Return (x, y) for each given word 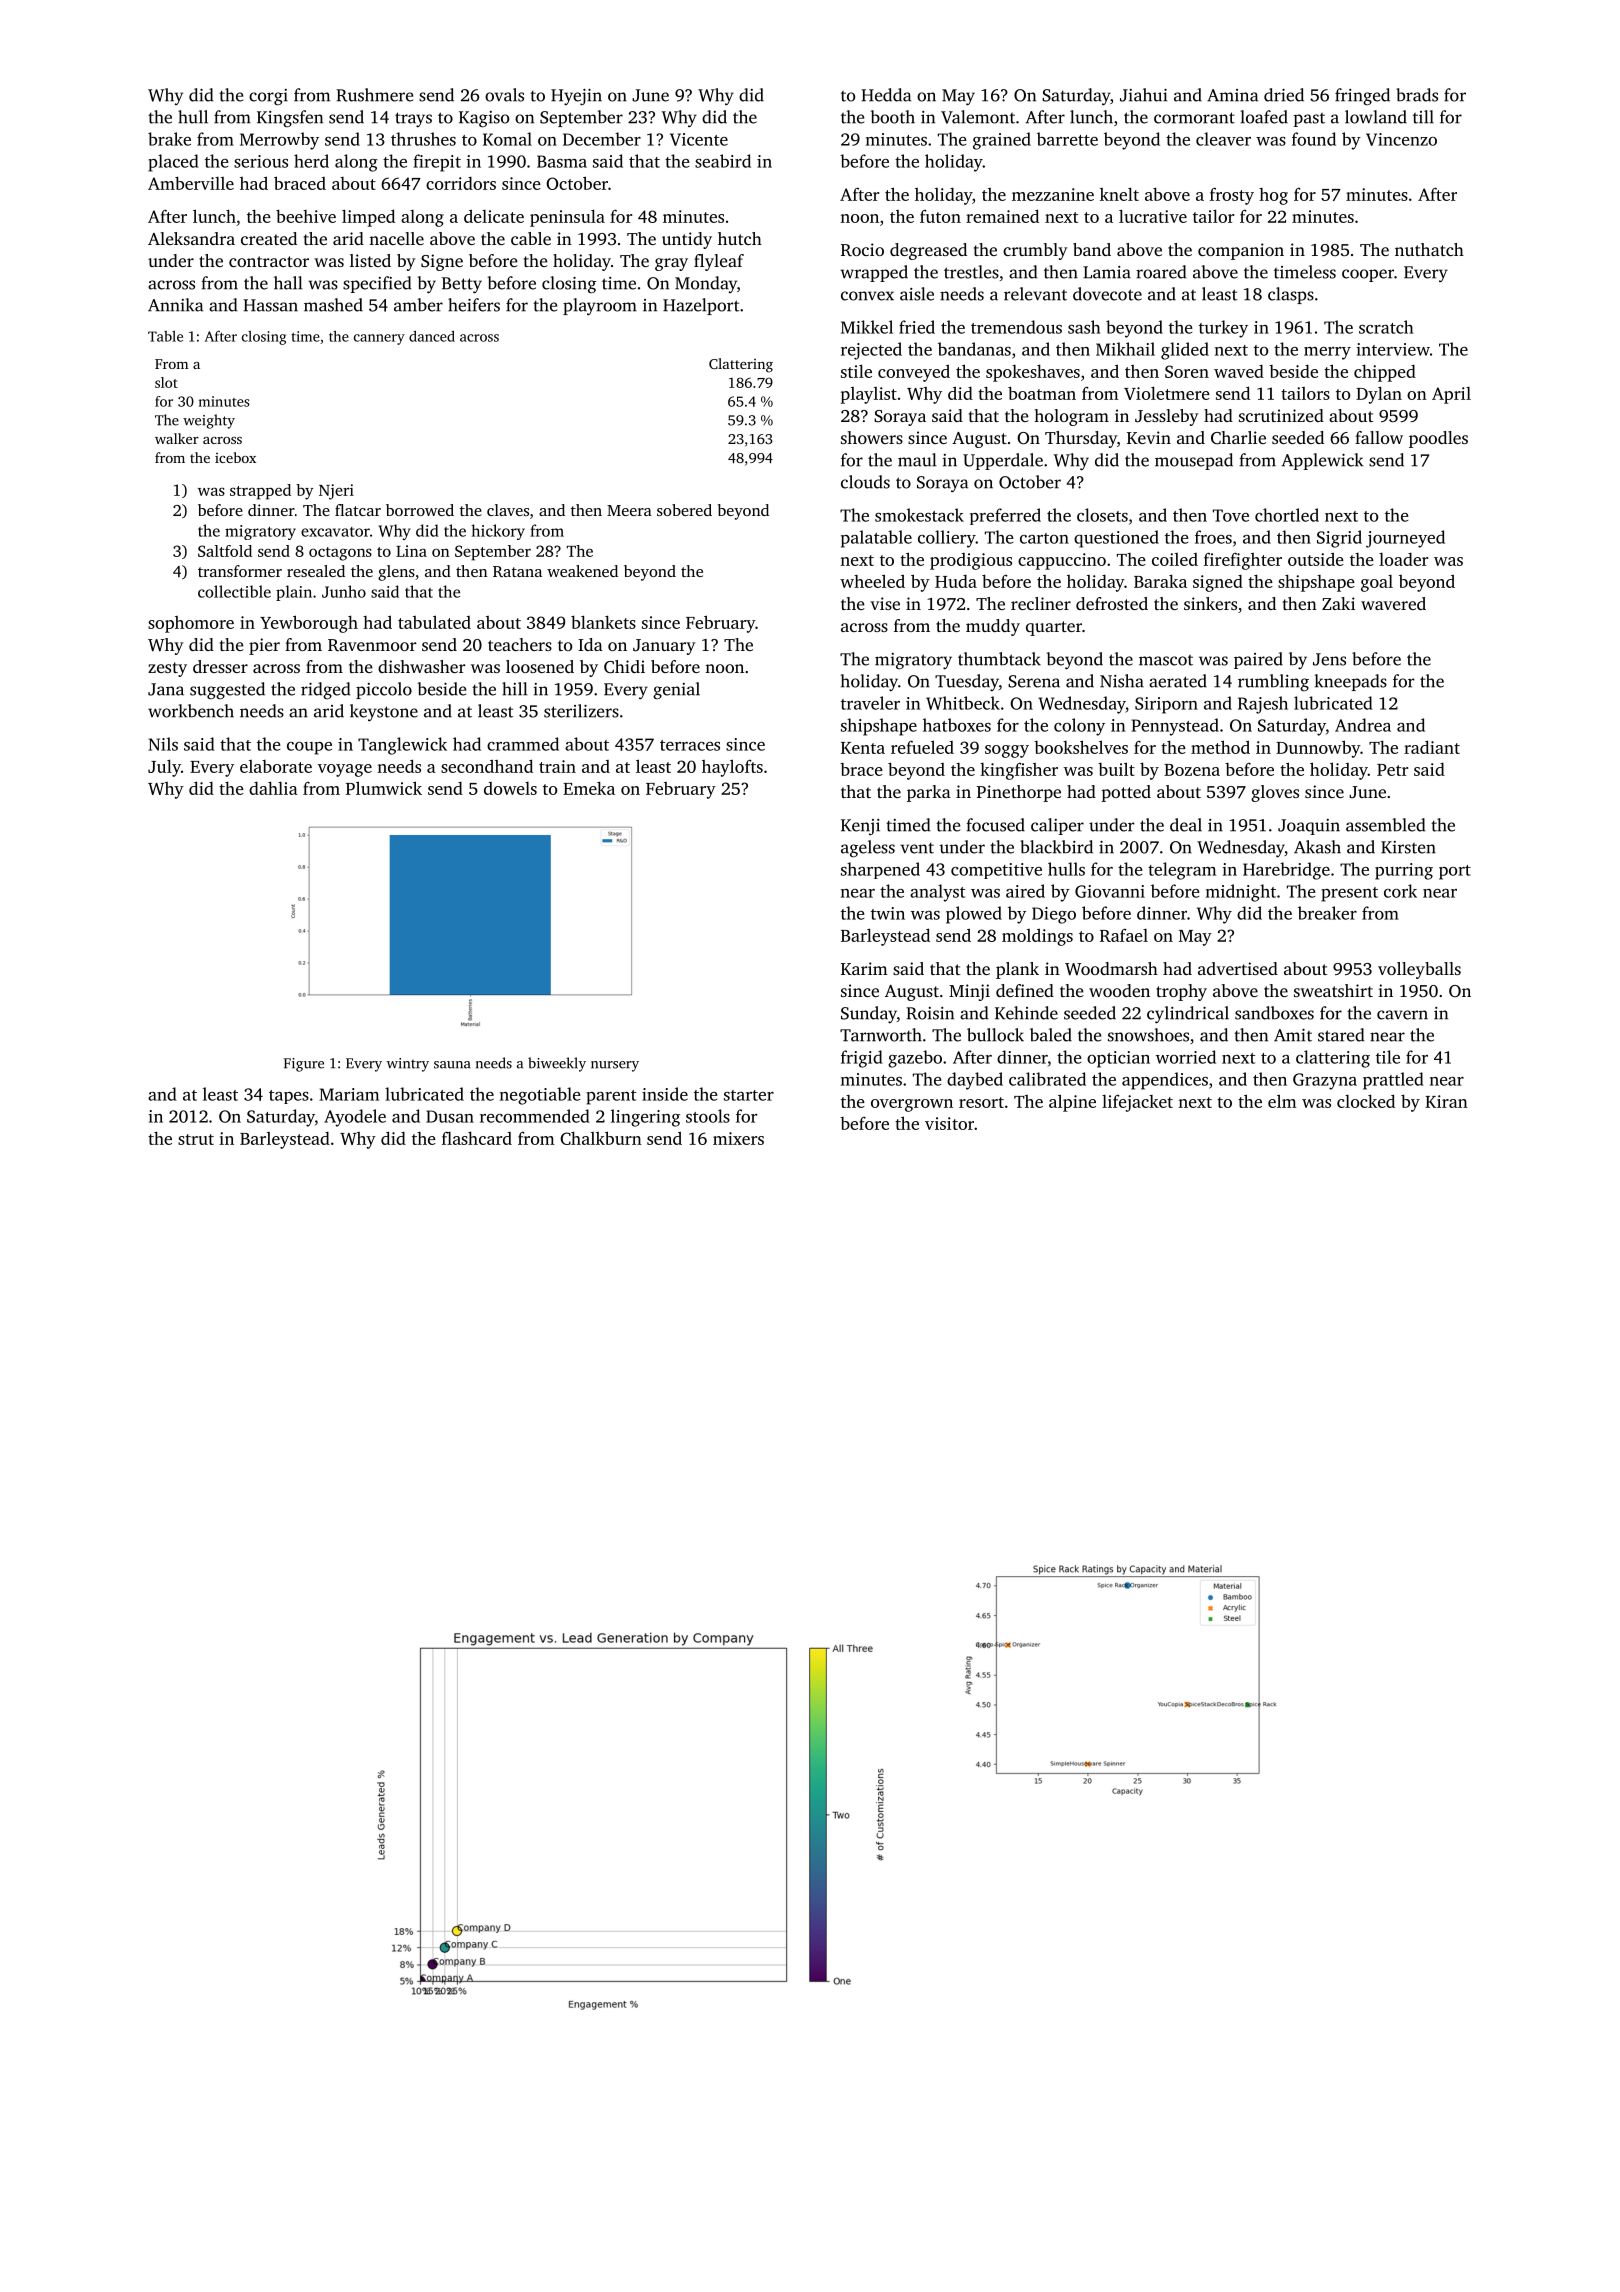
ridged (325, 690)
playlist (869, 395)
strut (196, 1139)
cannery (379, 339)
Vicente (699, 139)
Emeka (589, 788)
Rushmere (374, 95)
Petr (1392, 770)
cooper (1368, 275)
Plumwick (384, 788)
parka (929, 793)
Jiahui (1143, 95)
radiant (1432, 747)
